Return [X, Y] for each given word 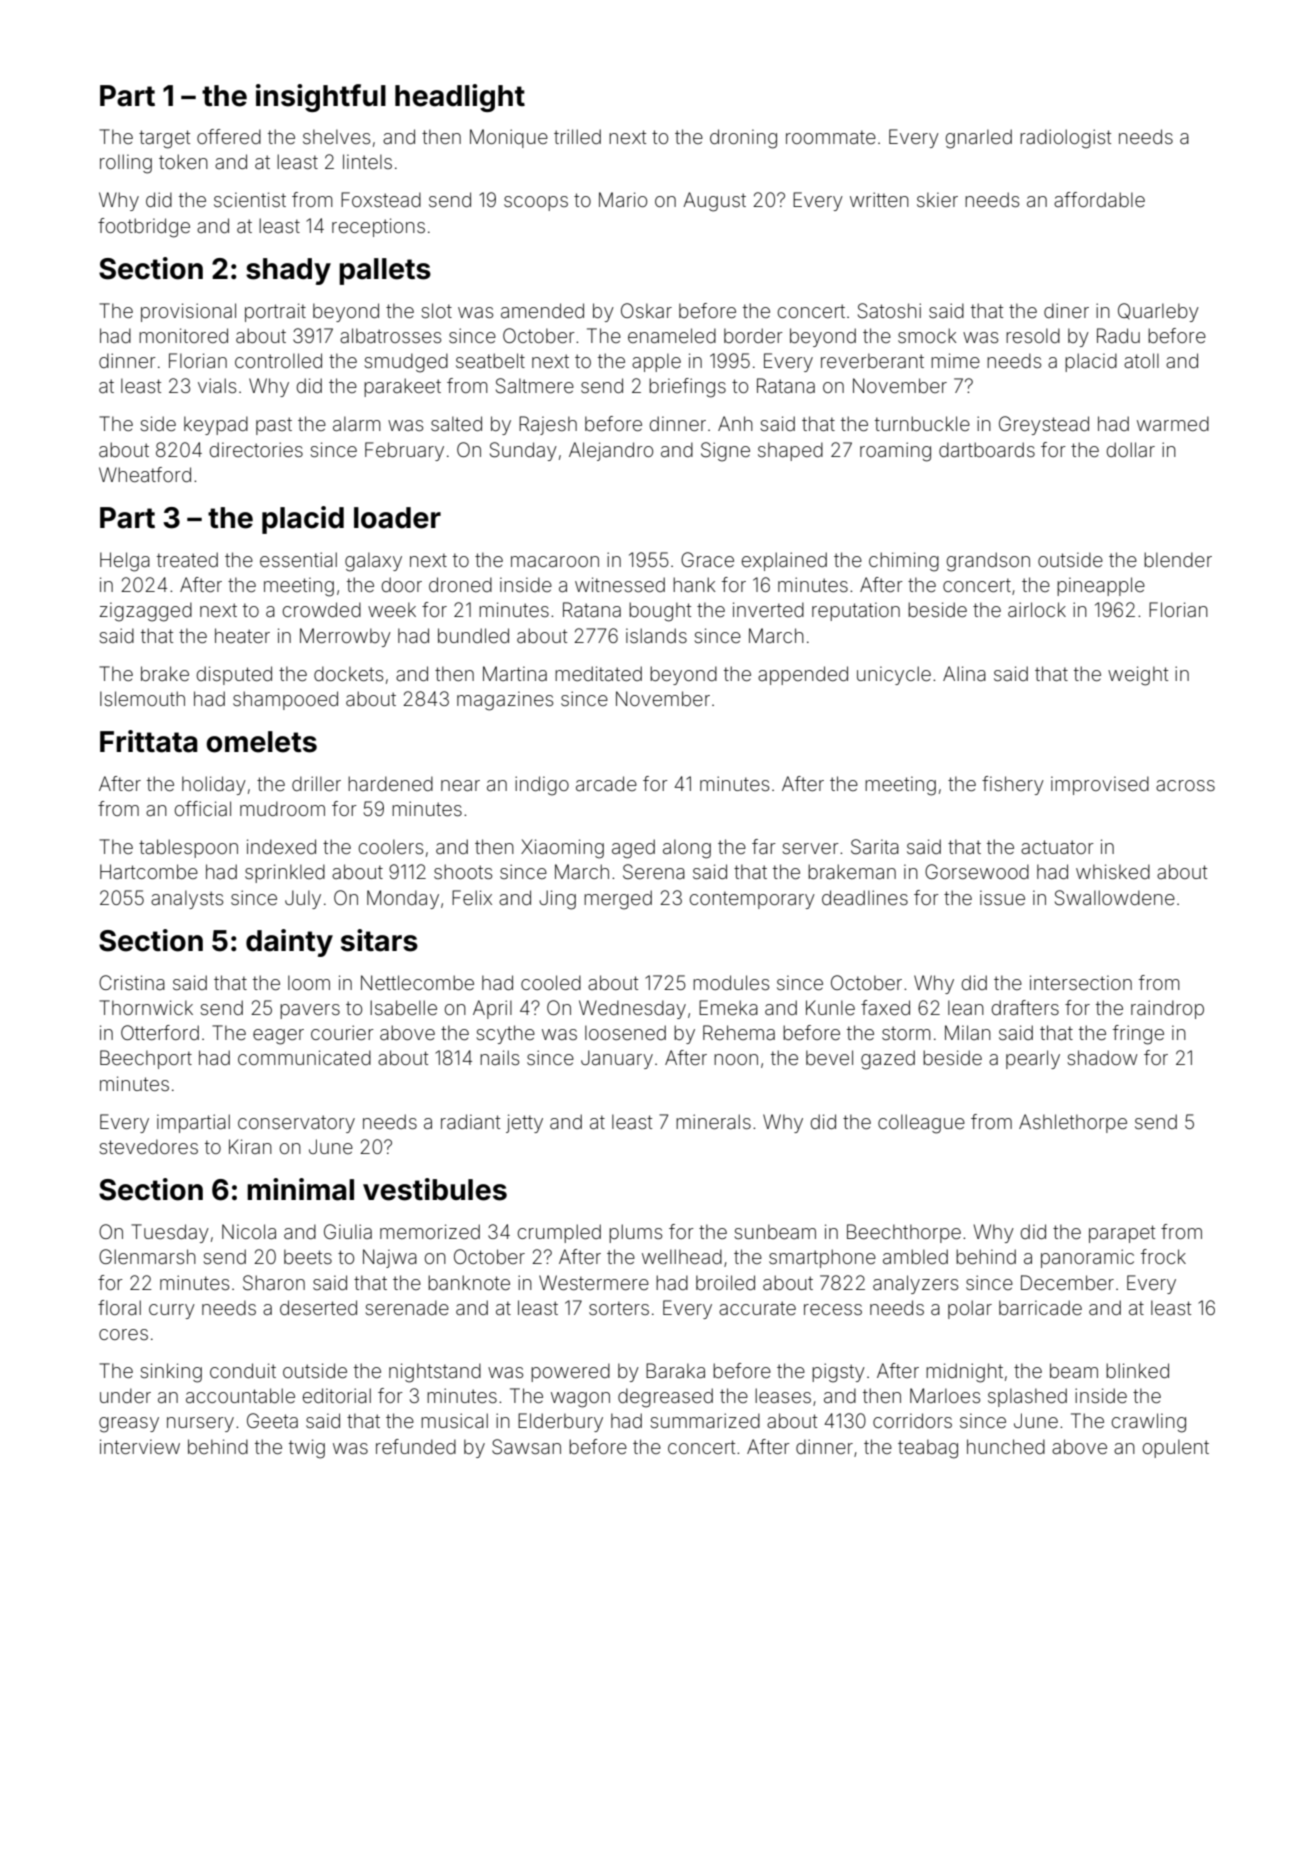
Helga [125, 562]
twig [307, 1449]
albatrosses [390, 335]
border [753, 335]
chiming [904, 562]
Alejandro [611, 451]
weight [1138, 676]
